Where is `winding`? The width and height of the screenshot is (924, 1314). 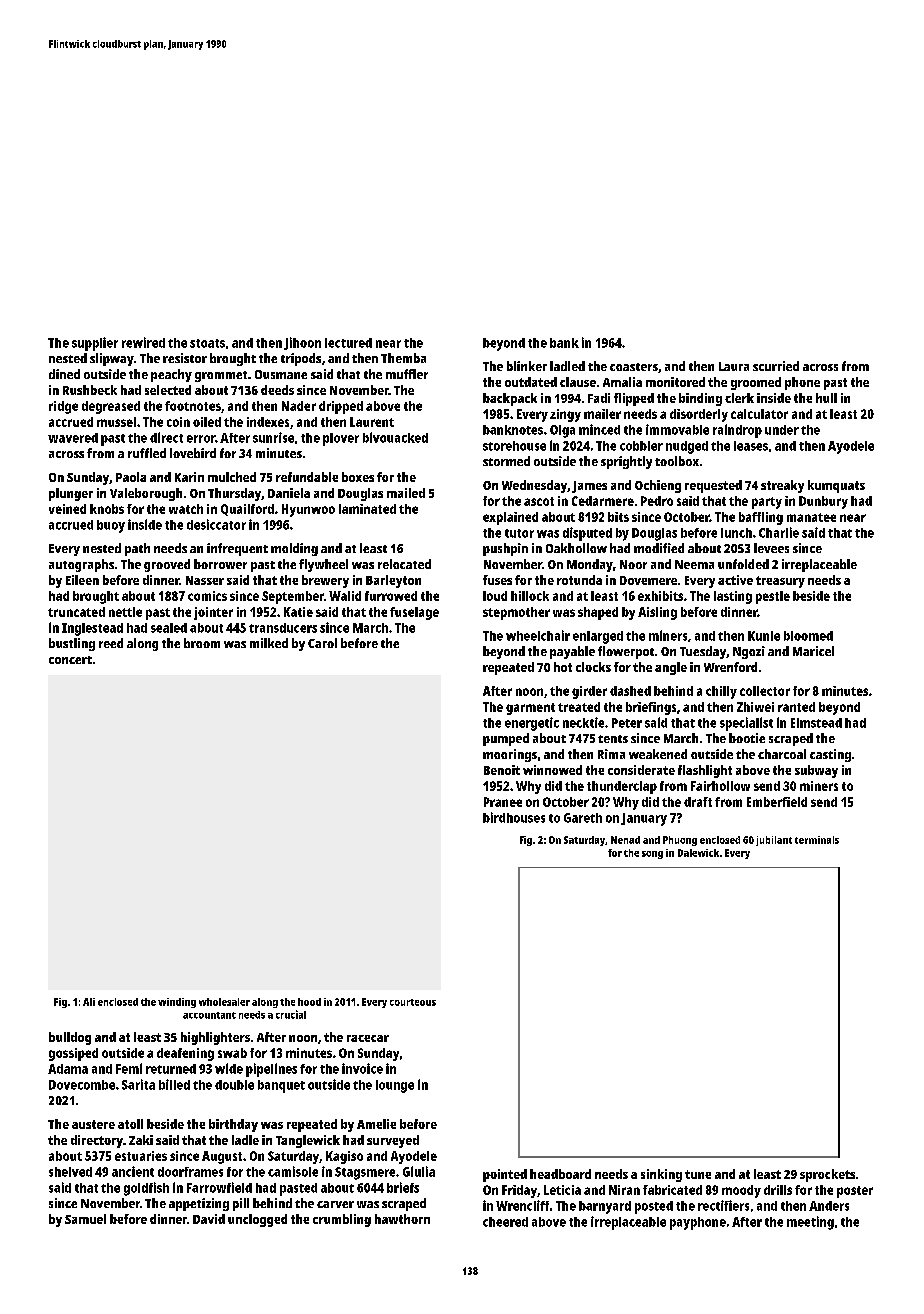
winding is located at coordinates (177, 1003).
